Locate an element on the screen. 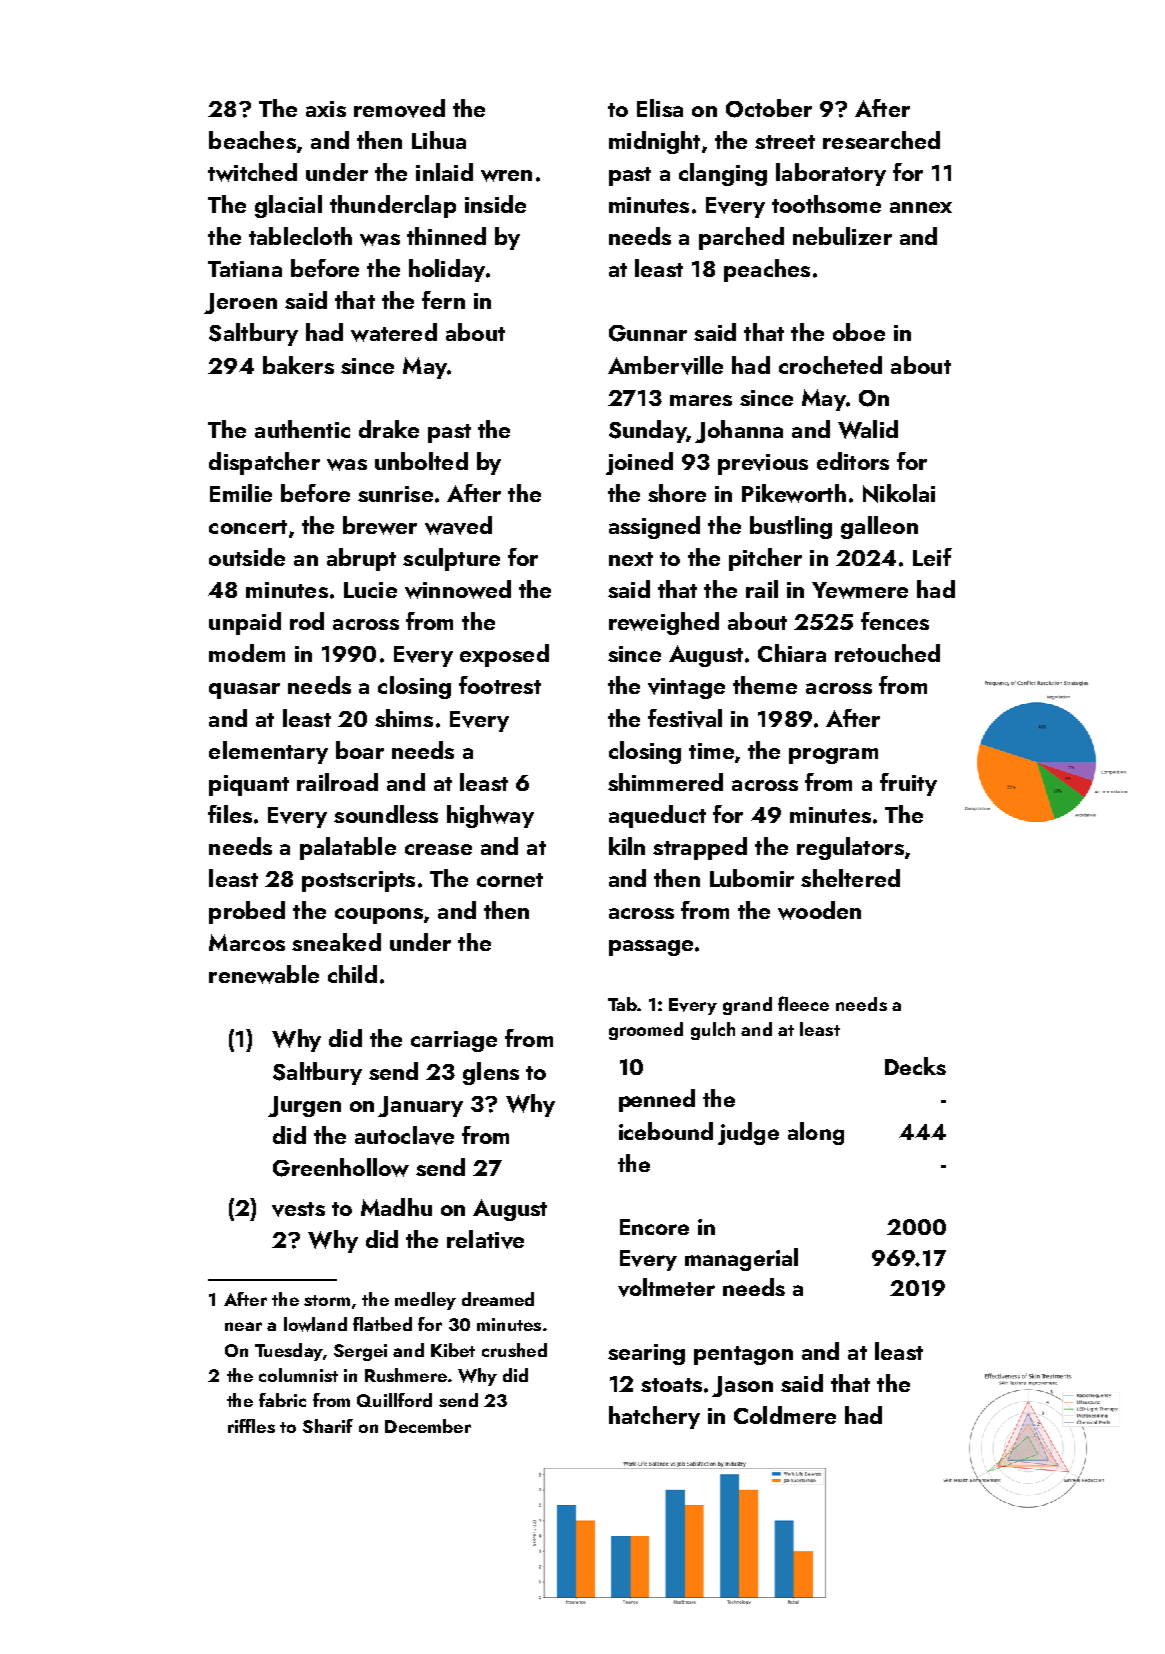  removed is located at coordinates (399, 108).
